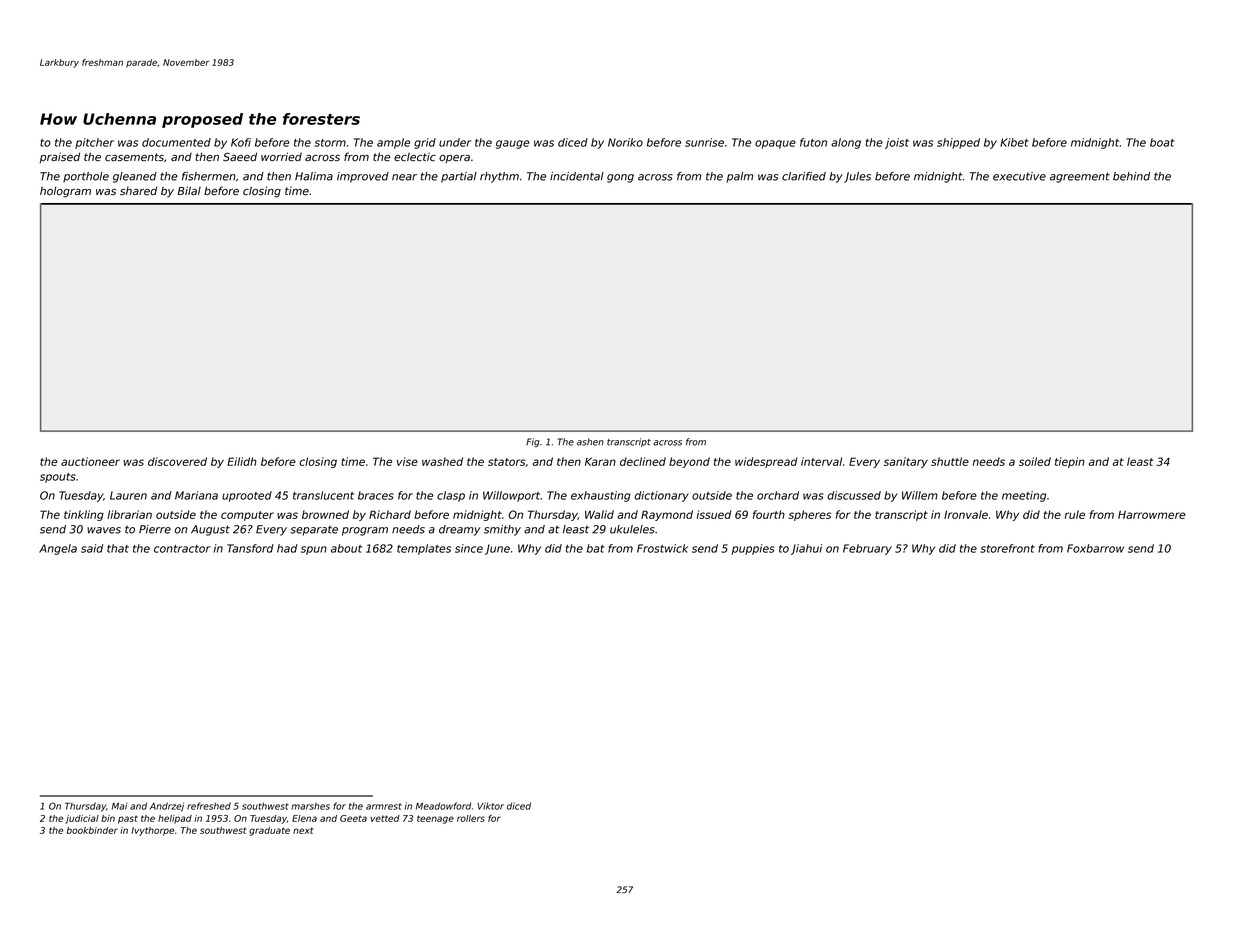 The height and width of the document is (952, 1233). Describe the element at coordinates (189, 190) in the document. I see `Bilal` at that location.
